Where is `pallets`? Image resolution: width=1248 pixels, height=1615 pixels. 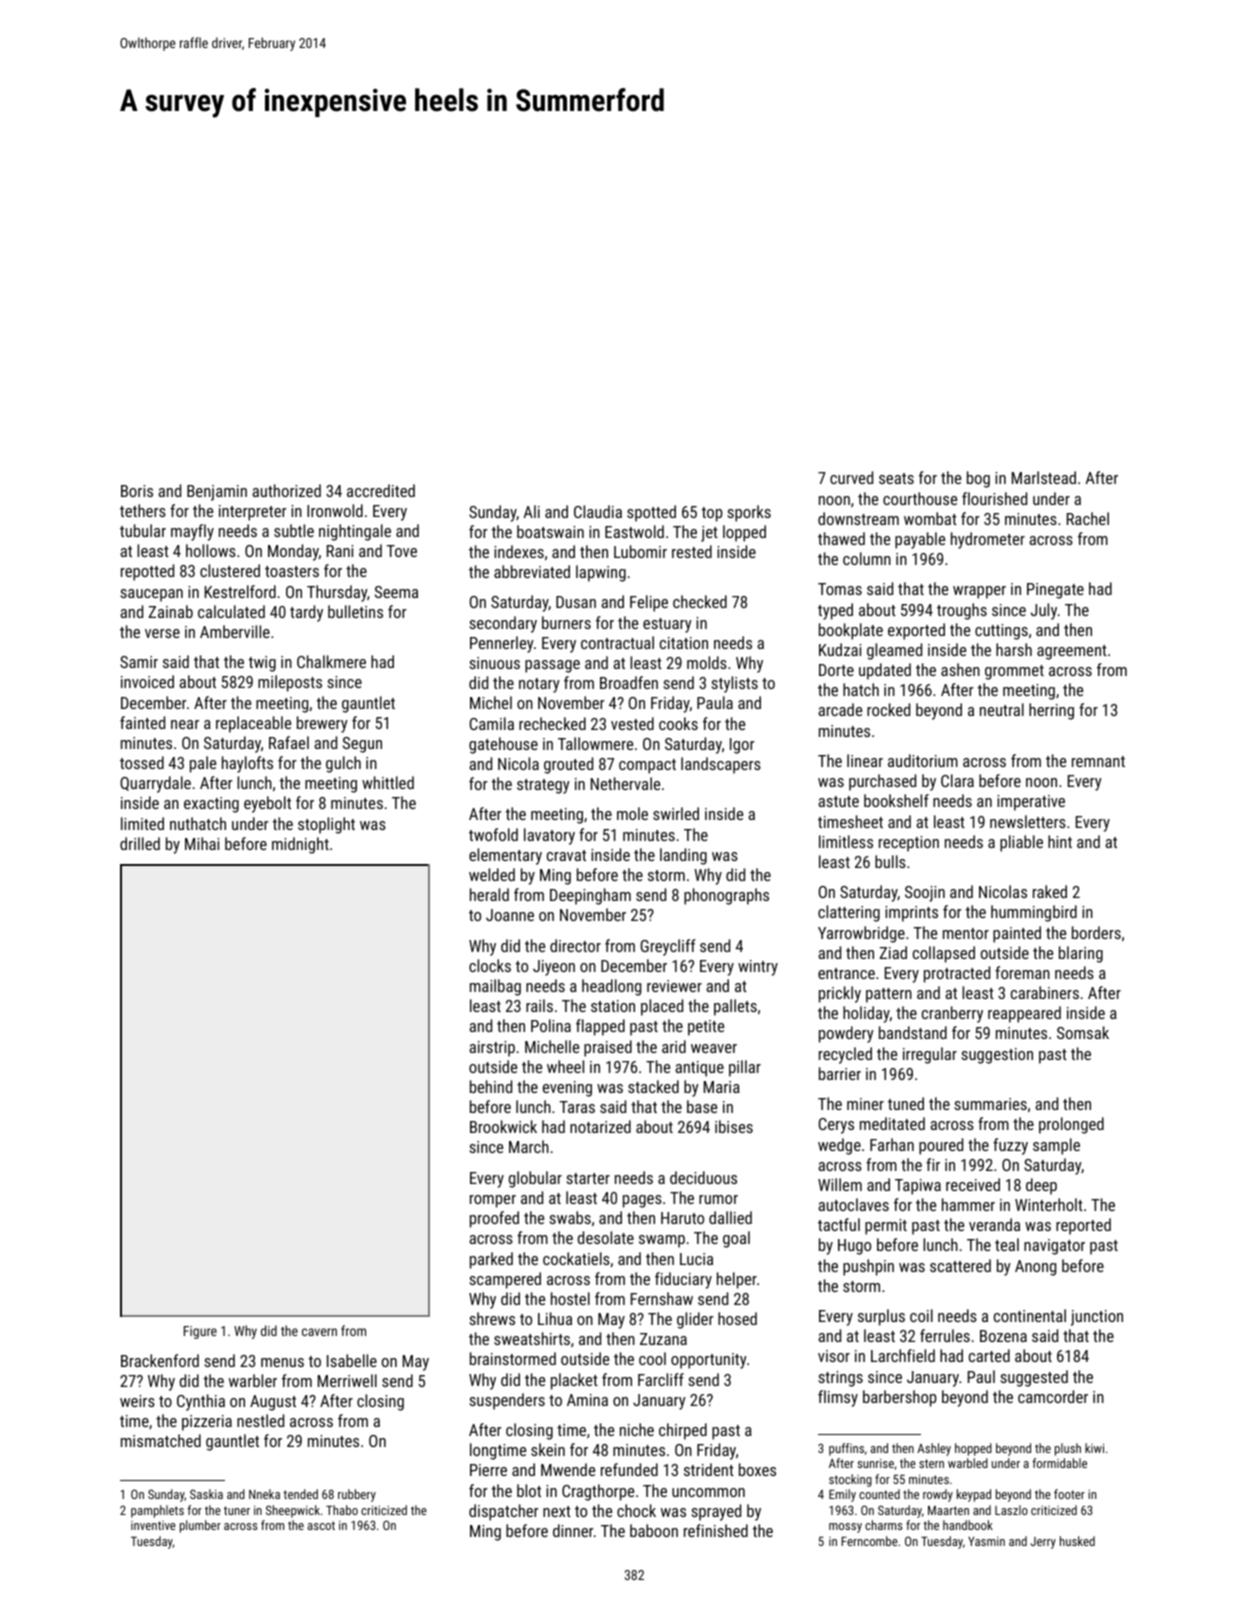
pallets is located at coordinates (735, 1007).
